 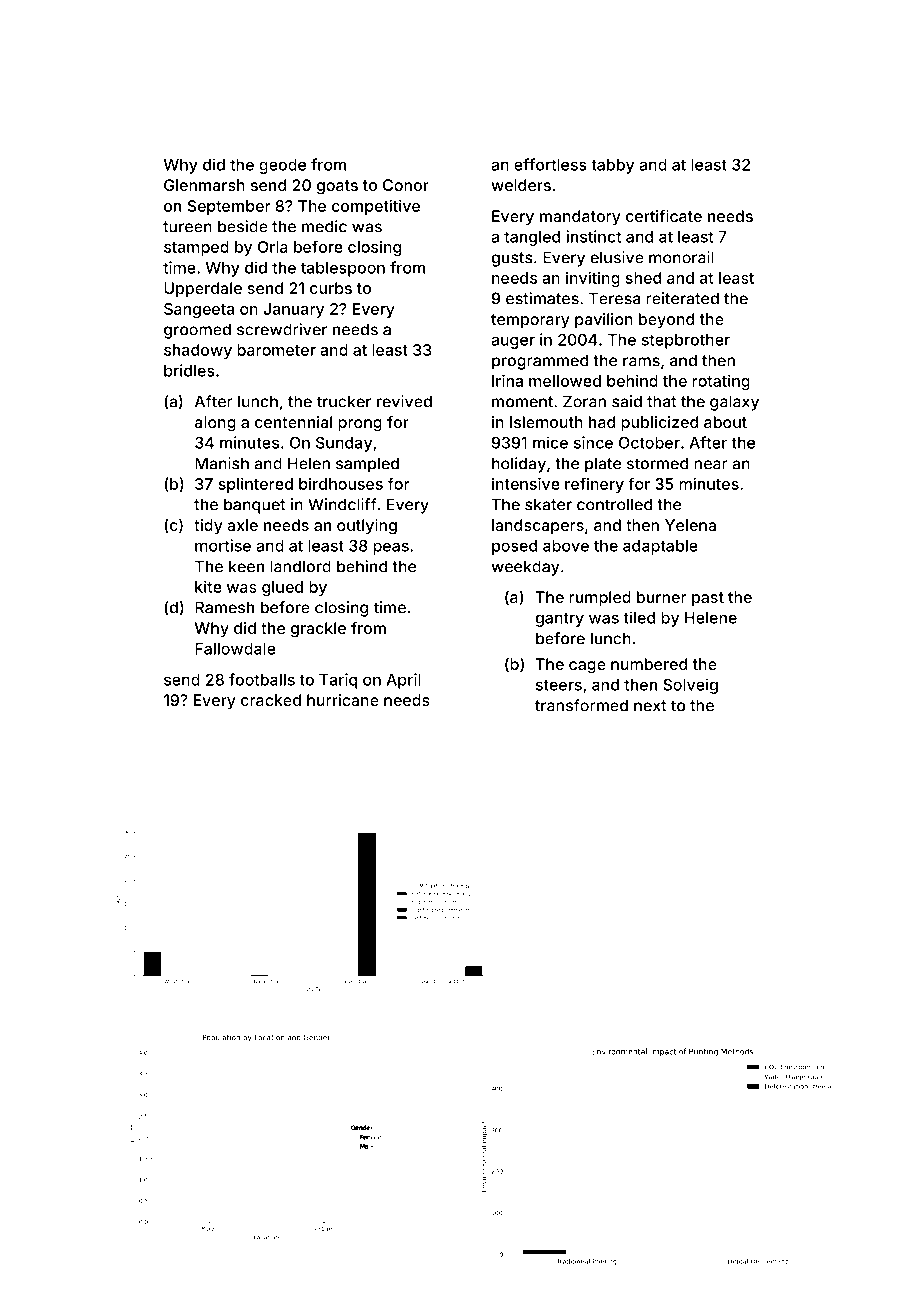 What do you see at coordinates (271, 700) in the screenshot?
I see `cracked` at bounding box center [271, 700].
